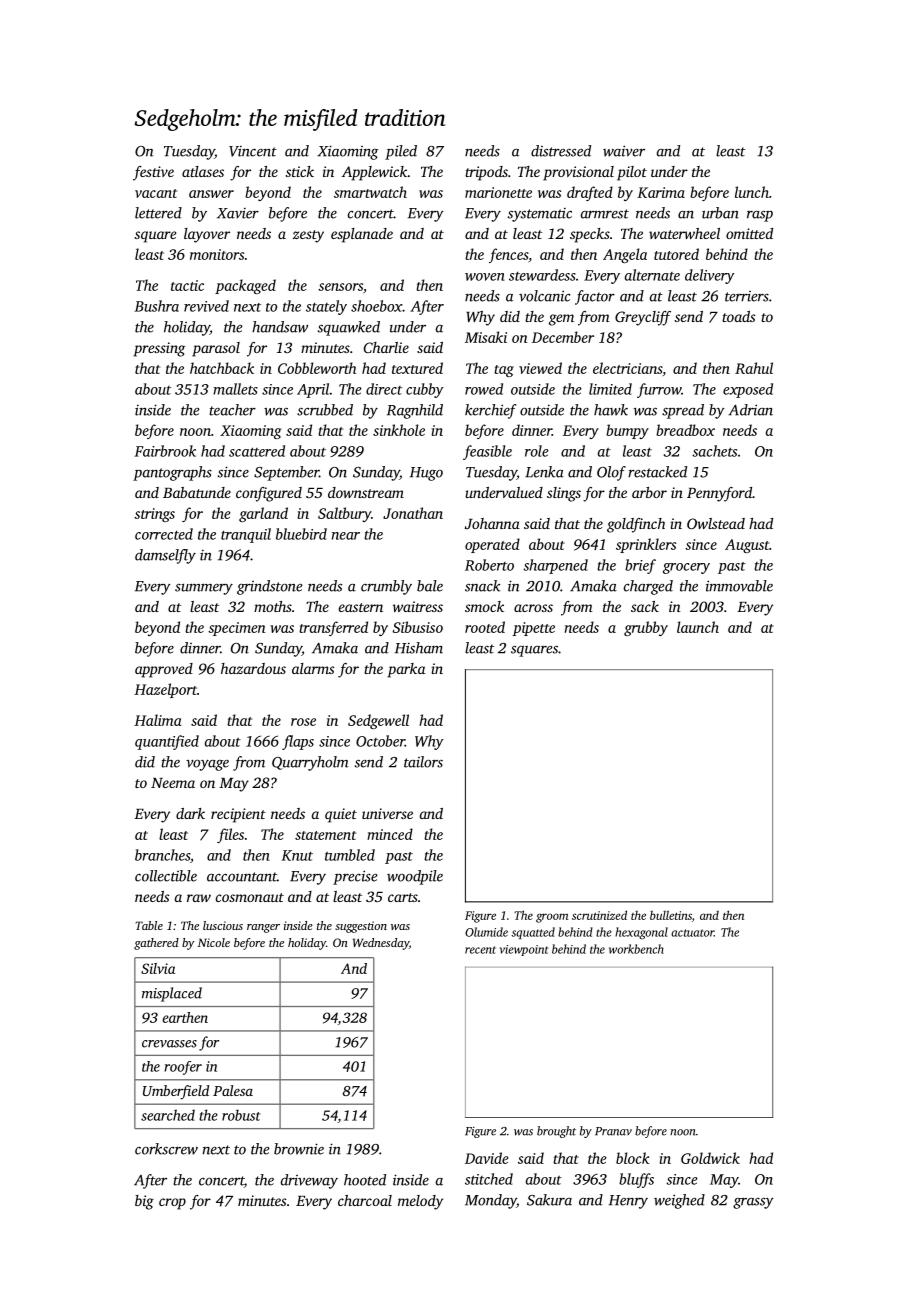 The width and height of the screenshot is (908, 1316). What do you see at coordinates (253, 151) in the screenshot?
I see `Vincent` at bounding box center [253, 151].
